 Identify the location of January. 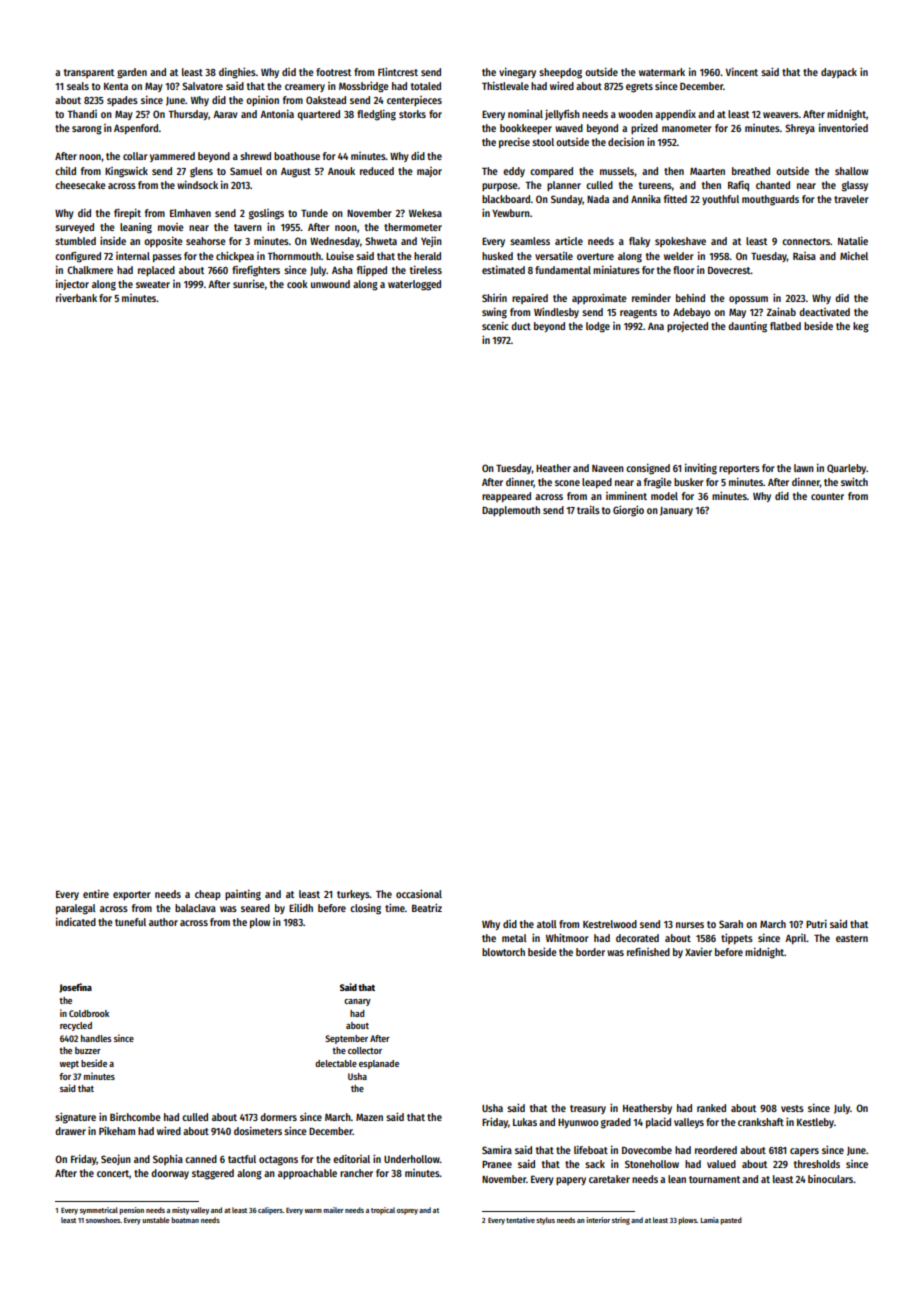
(676, 511).
